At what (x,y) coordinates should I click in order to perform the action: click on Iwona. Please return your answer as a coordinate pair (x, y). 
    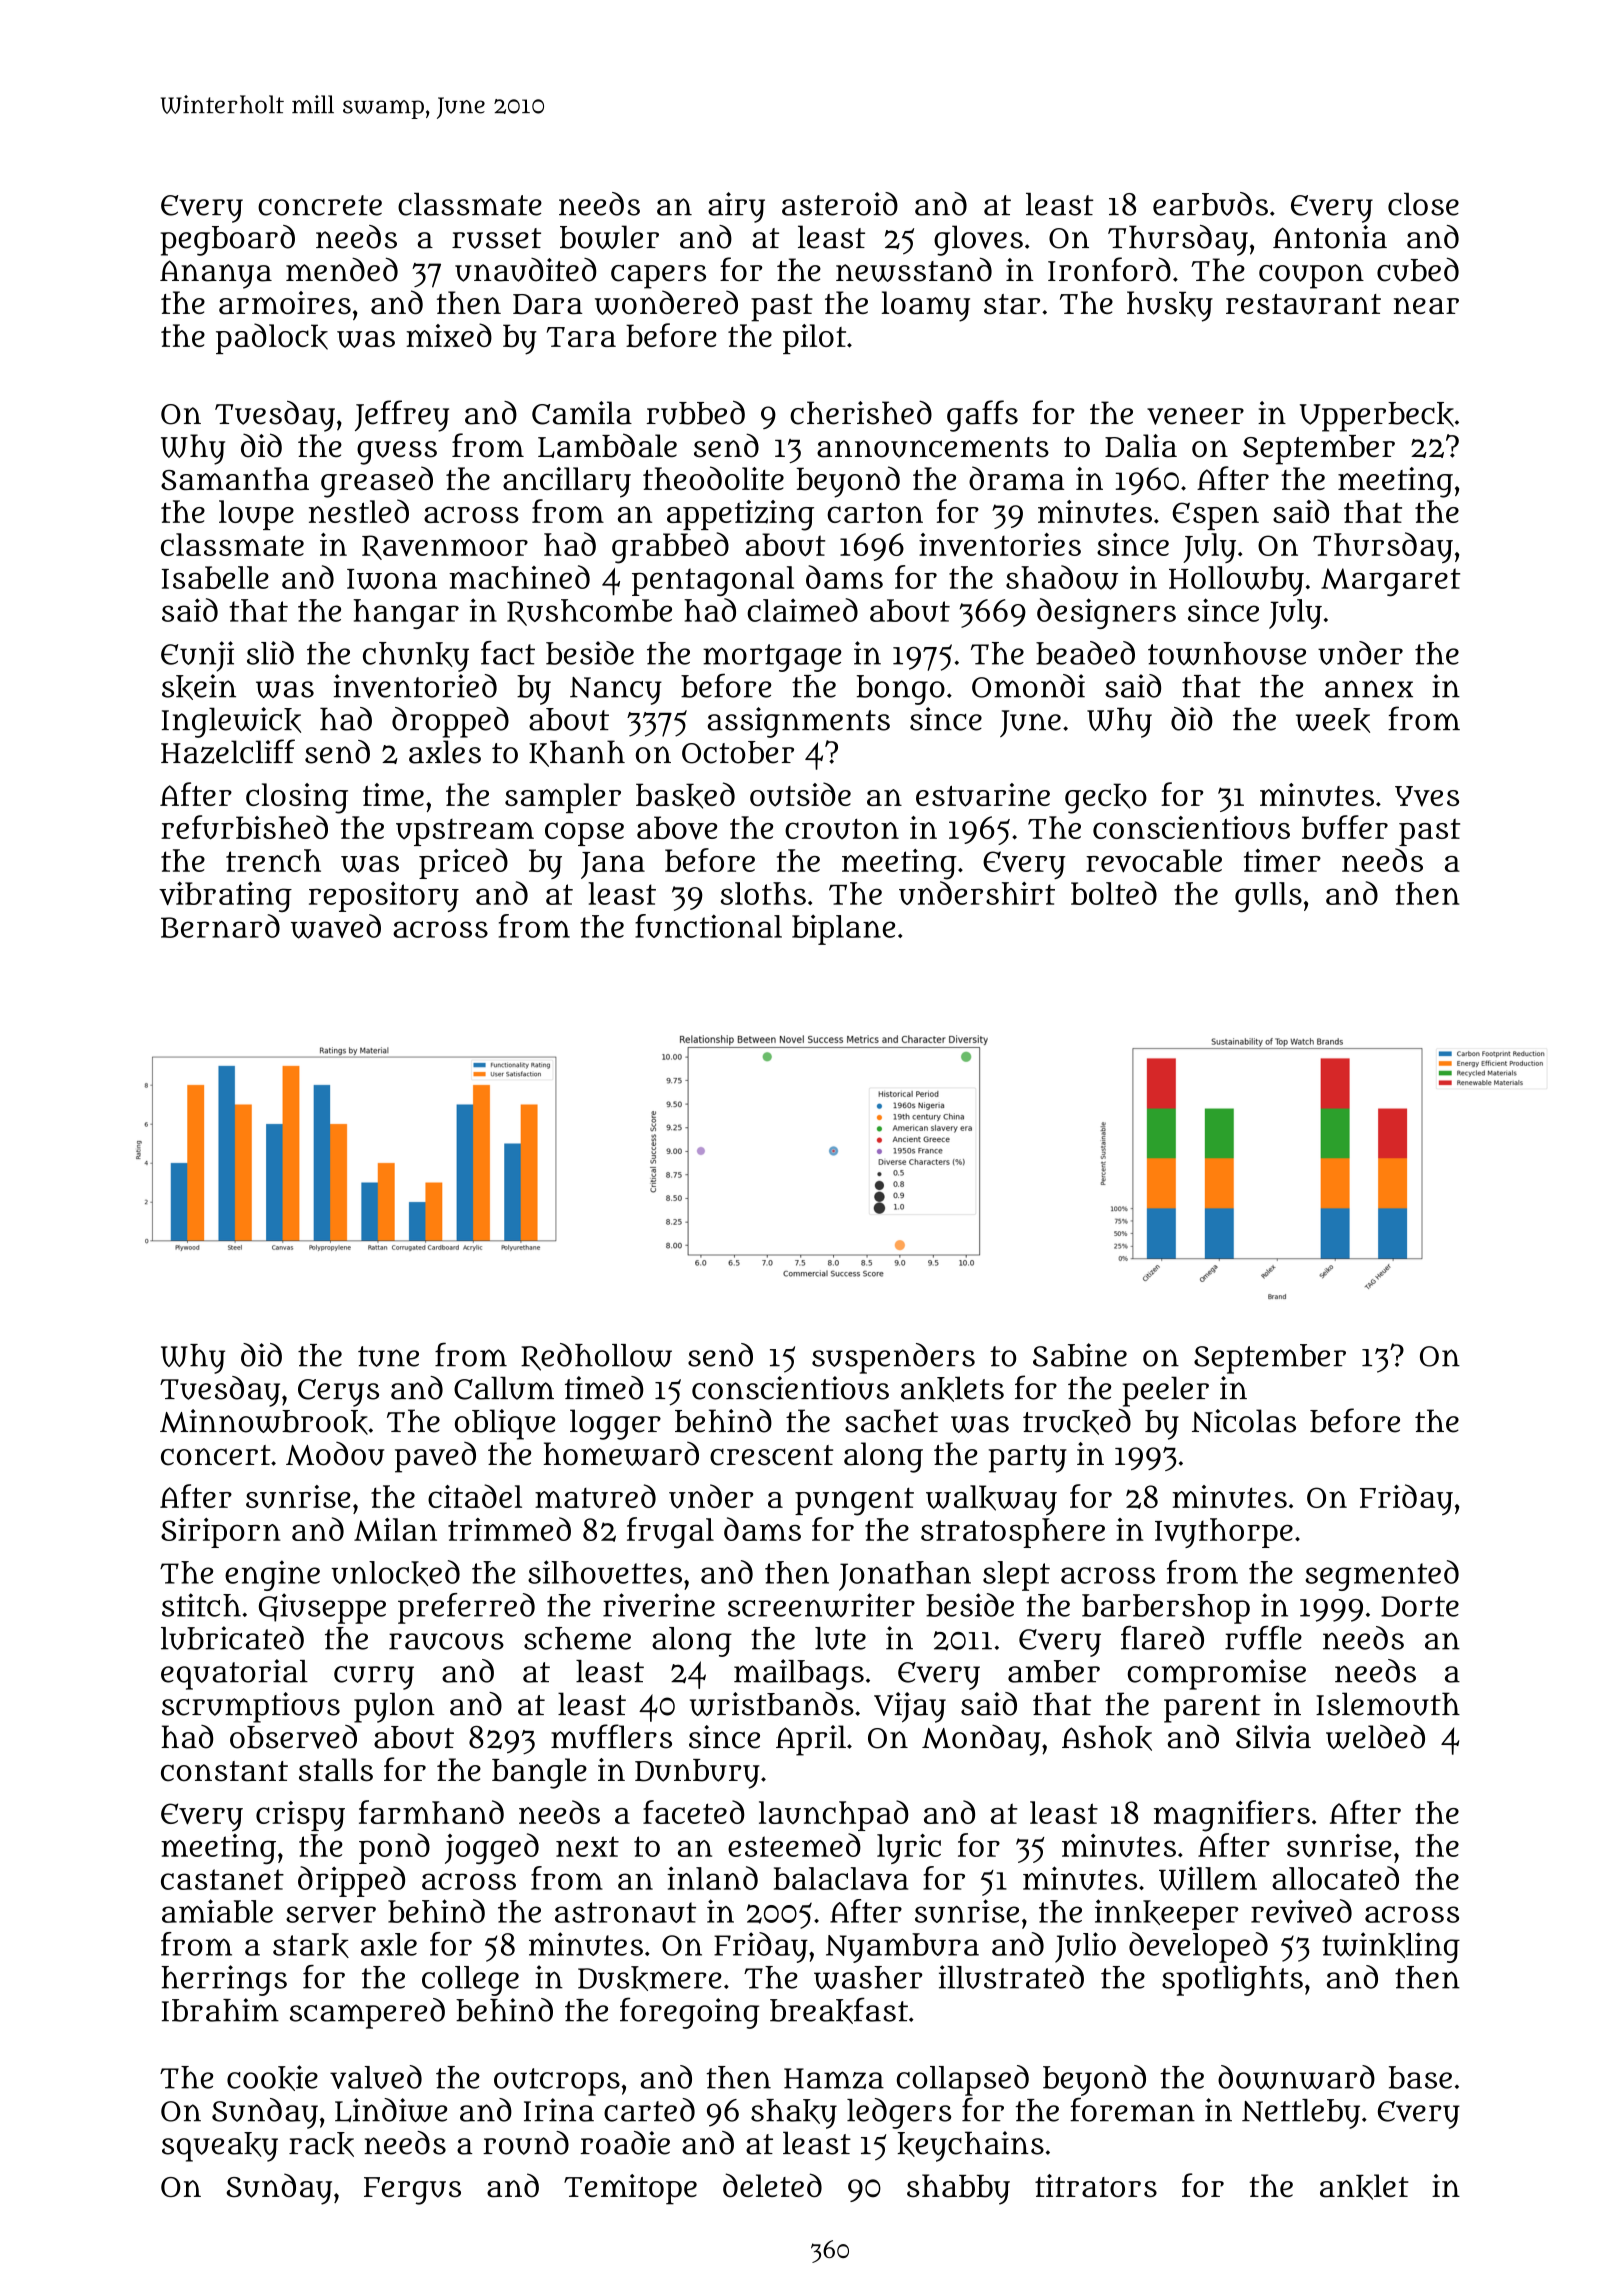
    Looking at the image, I should click on (392, 579).
